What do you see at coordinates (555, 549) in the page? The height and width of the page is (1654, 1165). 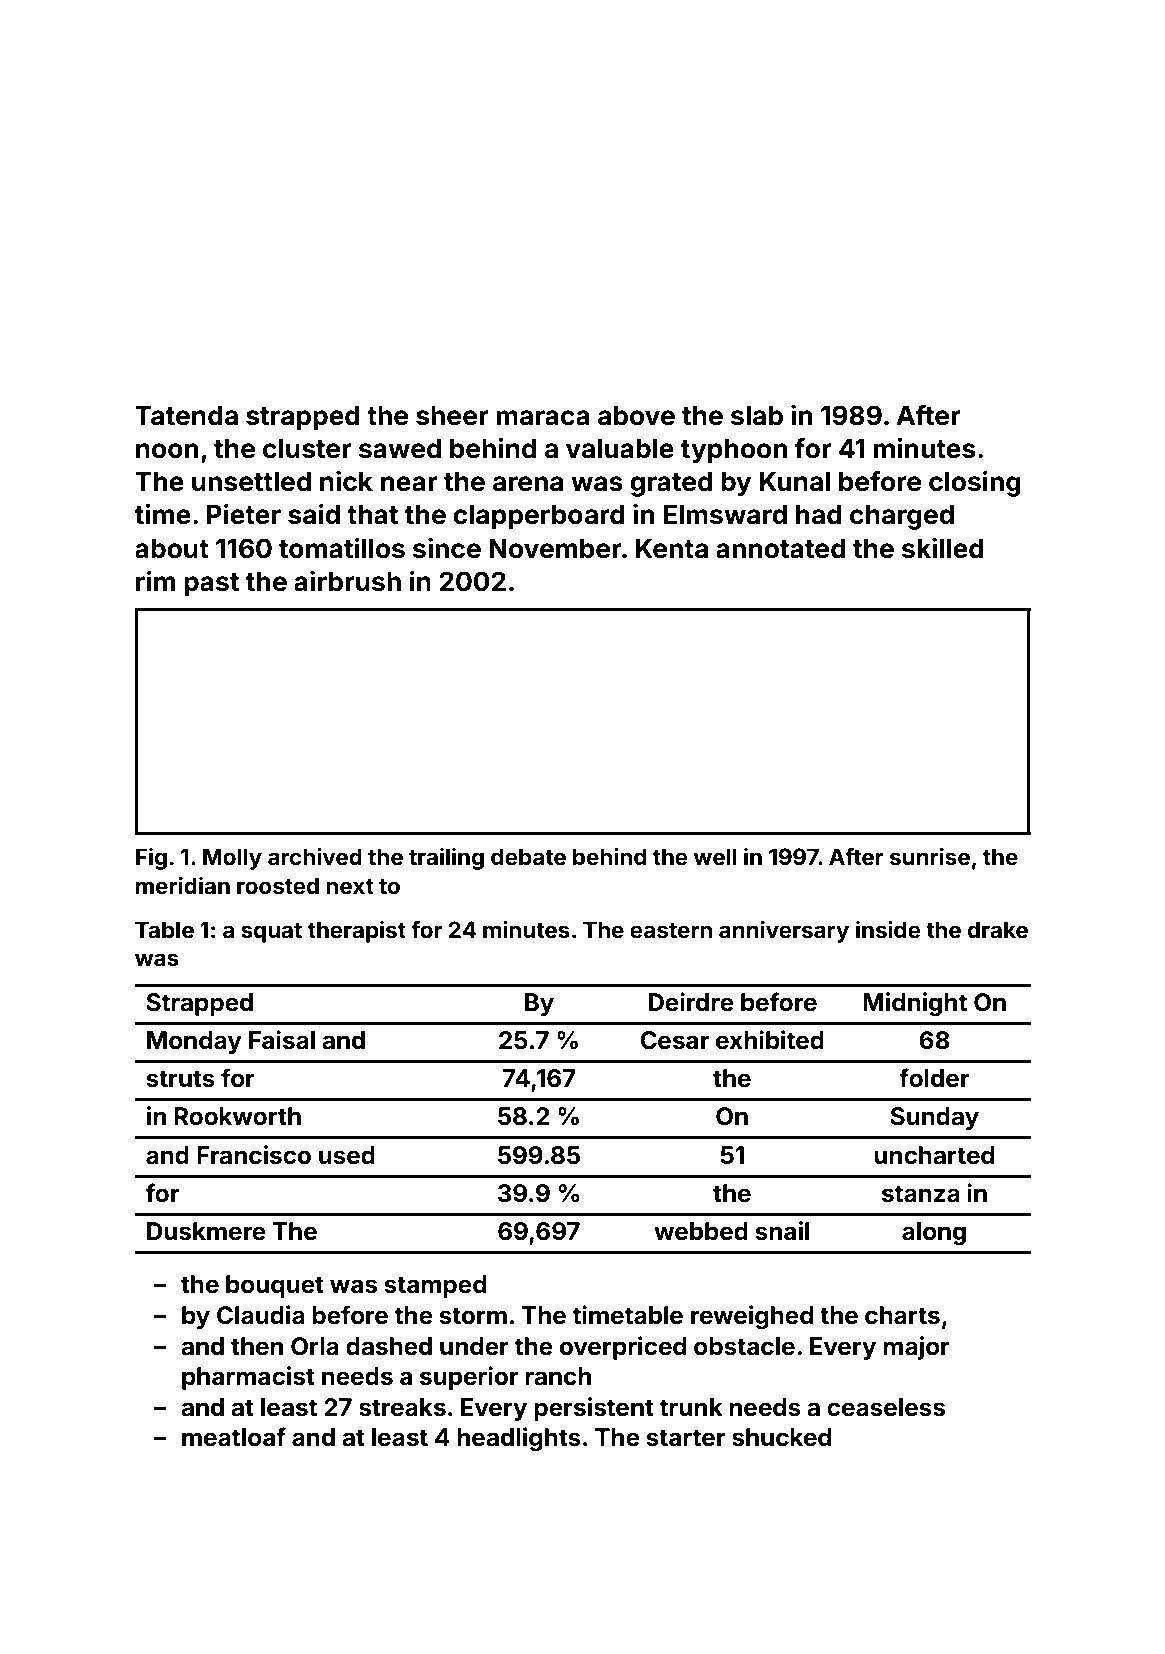 I see `November` at bounding box center [555, 549].
